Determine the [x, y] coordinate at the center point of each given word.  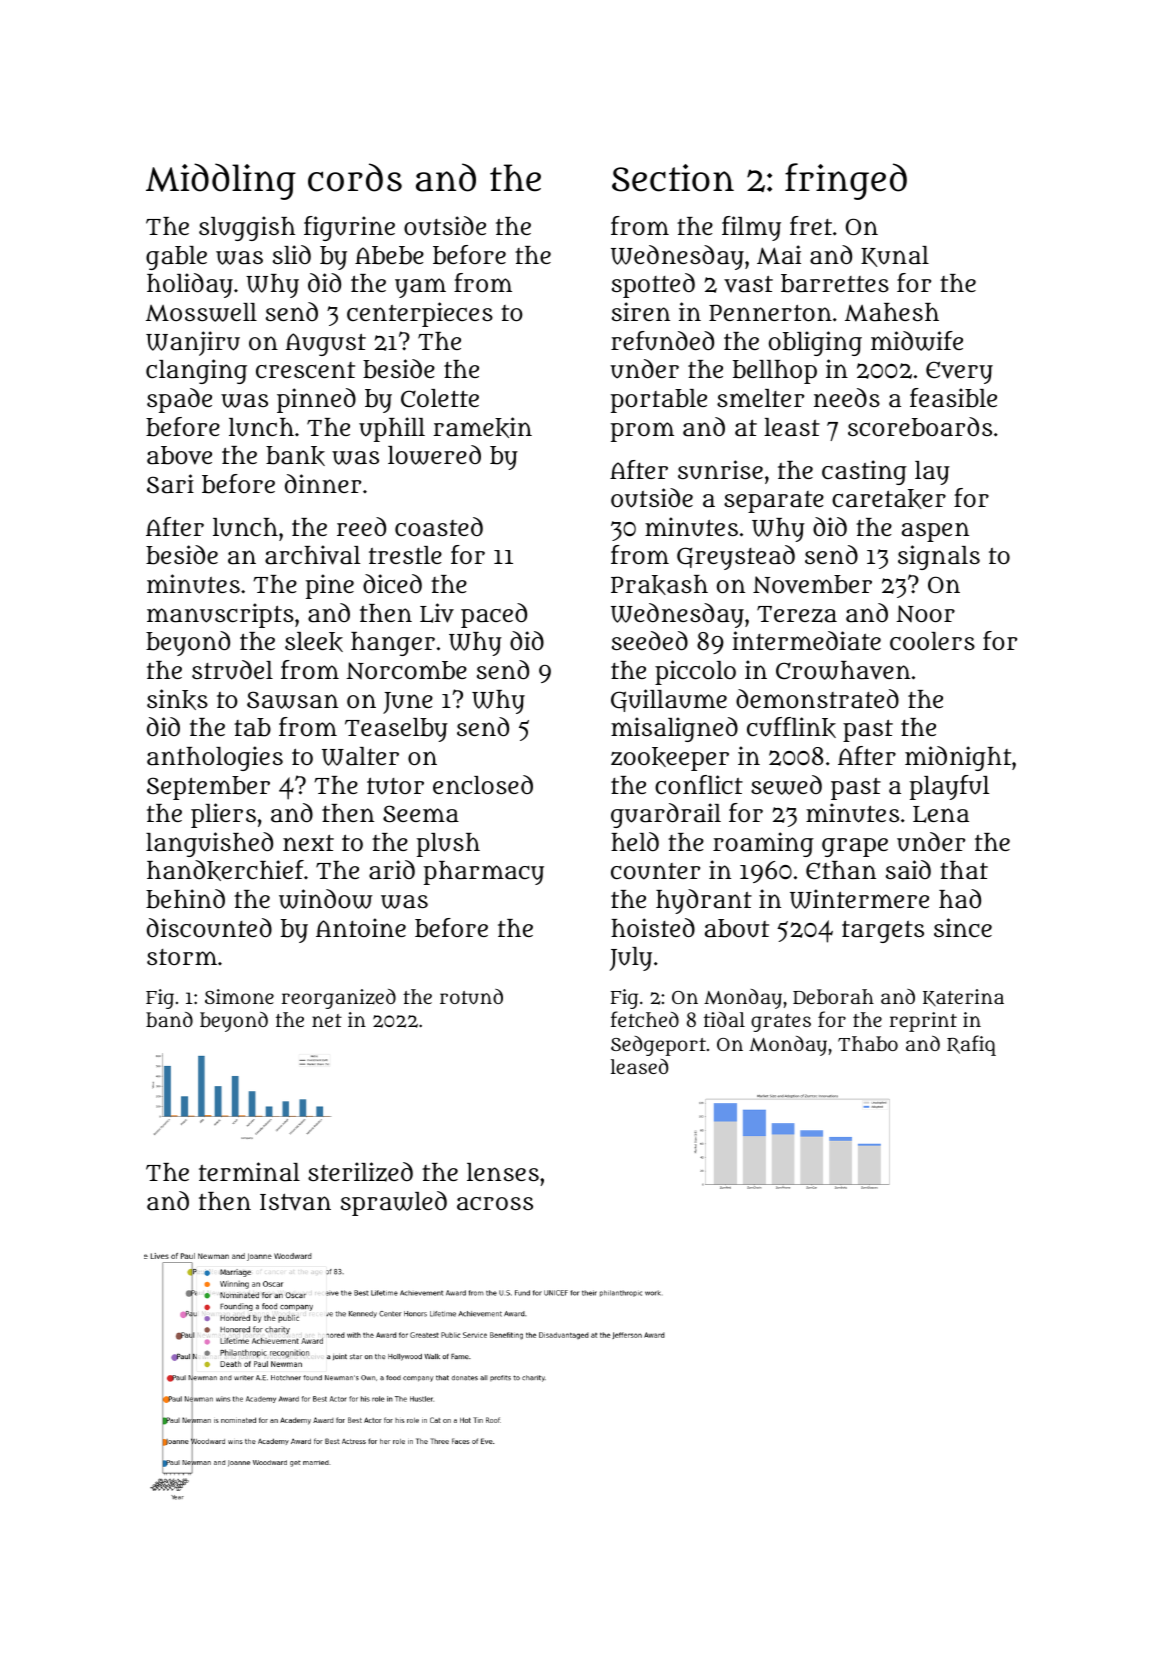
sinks [177, 699]
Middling [221, 181]
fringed [846, 181]
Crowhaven [843, 670]
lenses [503, 1172]
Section [673, 178]
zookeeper [670, 759]
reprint [923, 1022]
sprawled [394, 1203]
